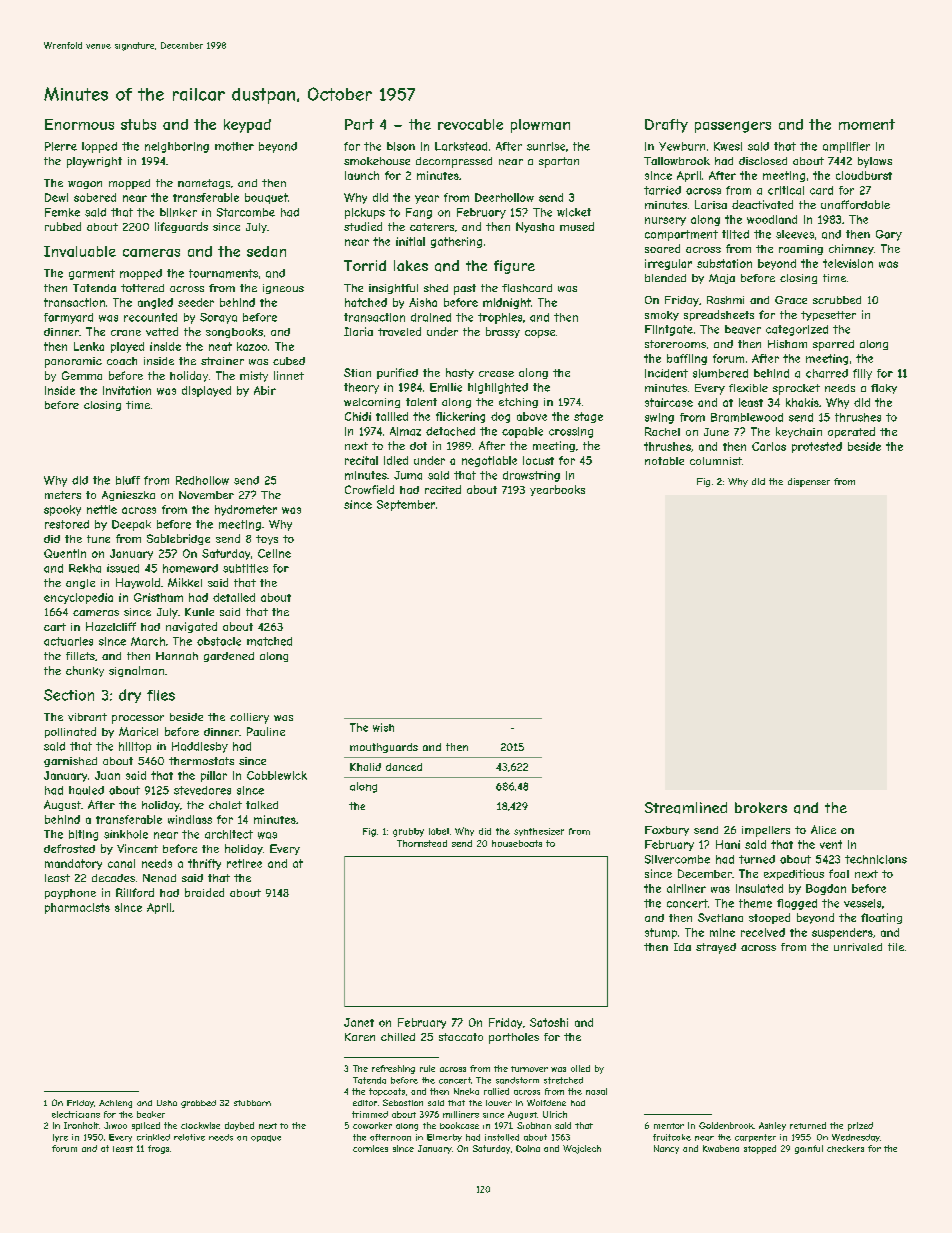 This screenshot has width=952, height=1233. What do you see at coordinates (406, 505) in the screenshot?
I see `September` at bounding box center [406, 505].
